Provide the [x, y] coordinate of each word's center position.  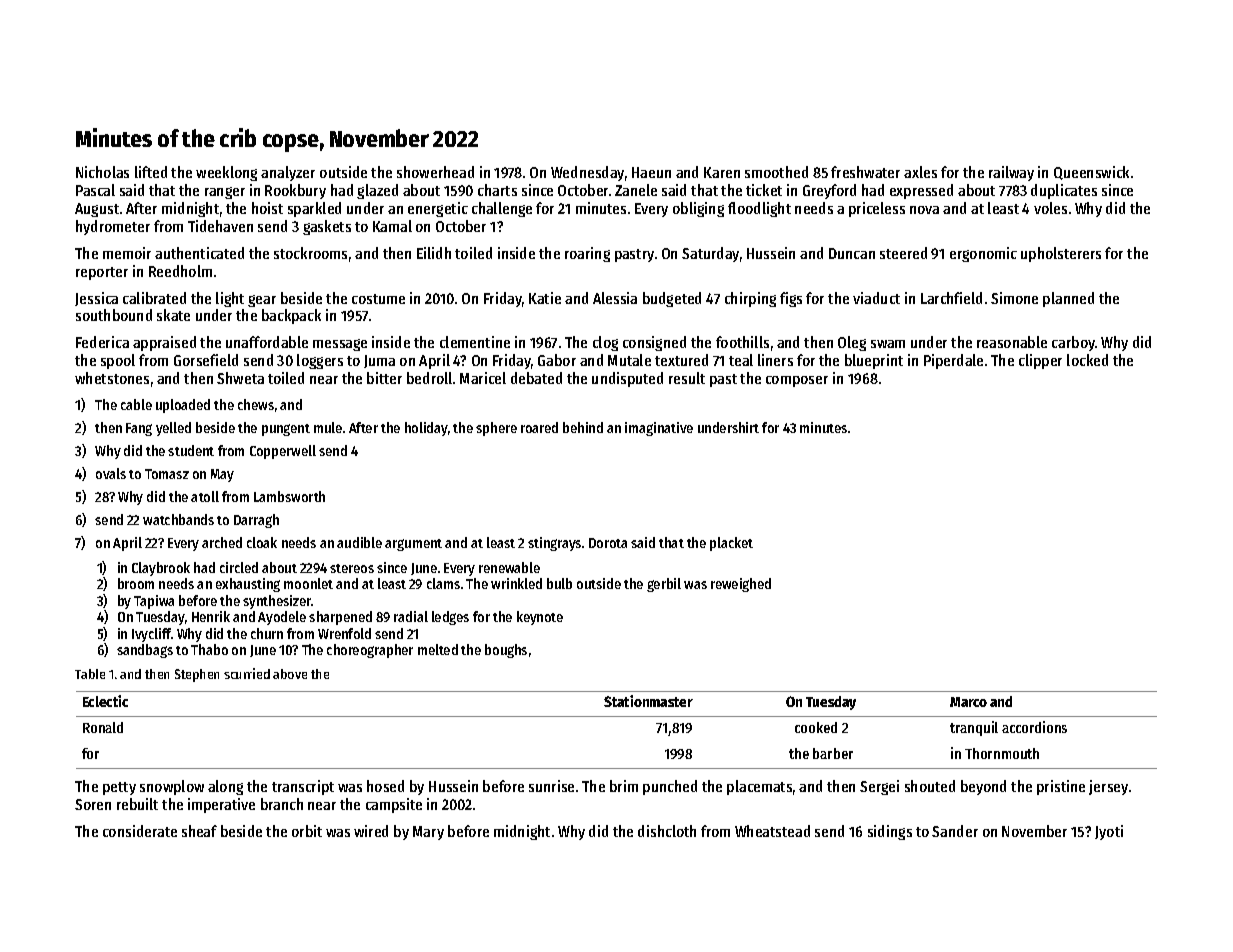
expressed [921, 191]
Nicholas [102, 172]
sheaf [199, 831]
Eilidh [434, 253]
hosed [385, 786]
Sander [955, 831]
